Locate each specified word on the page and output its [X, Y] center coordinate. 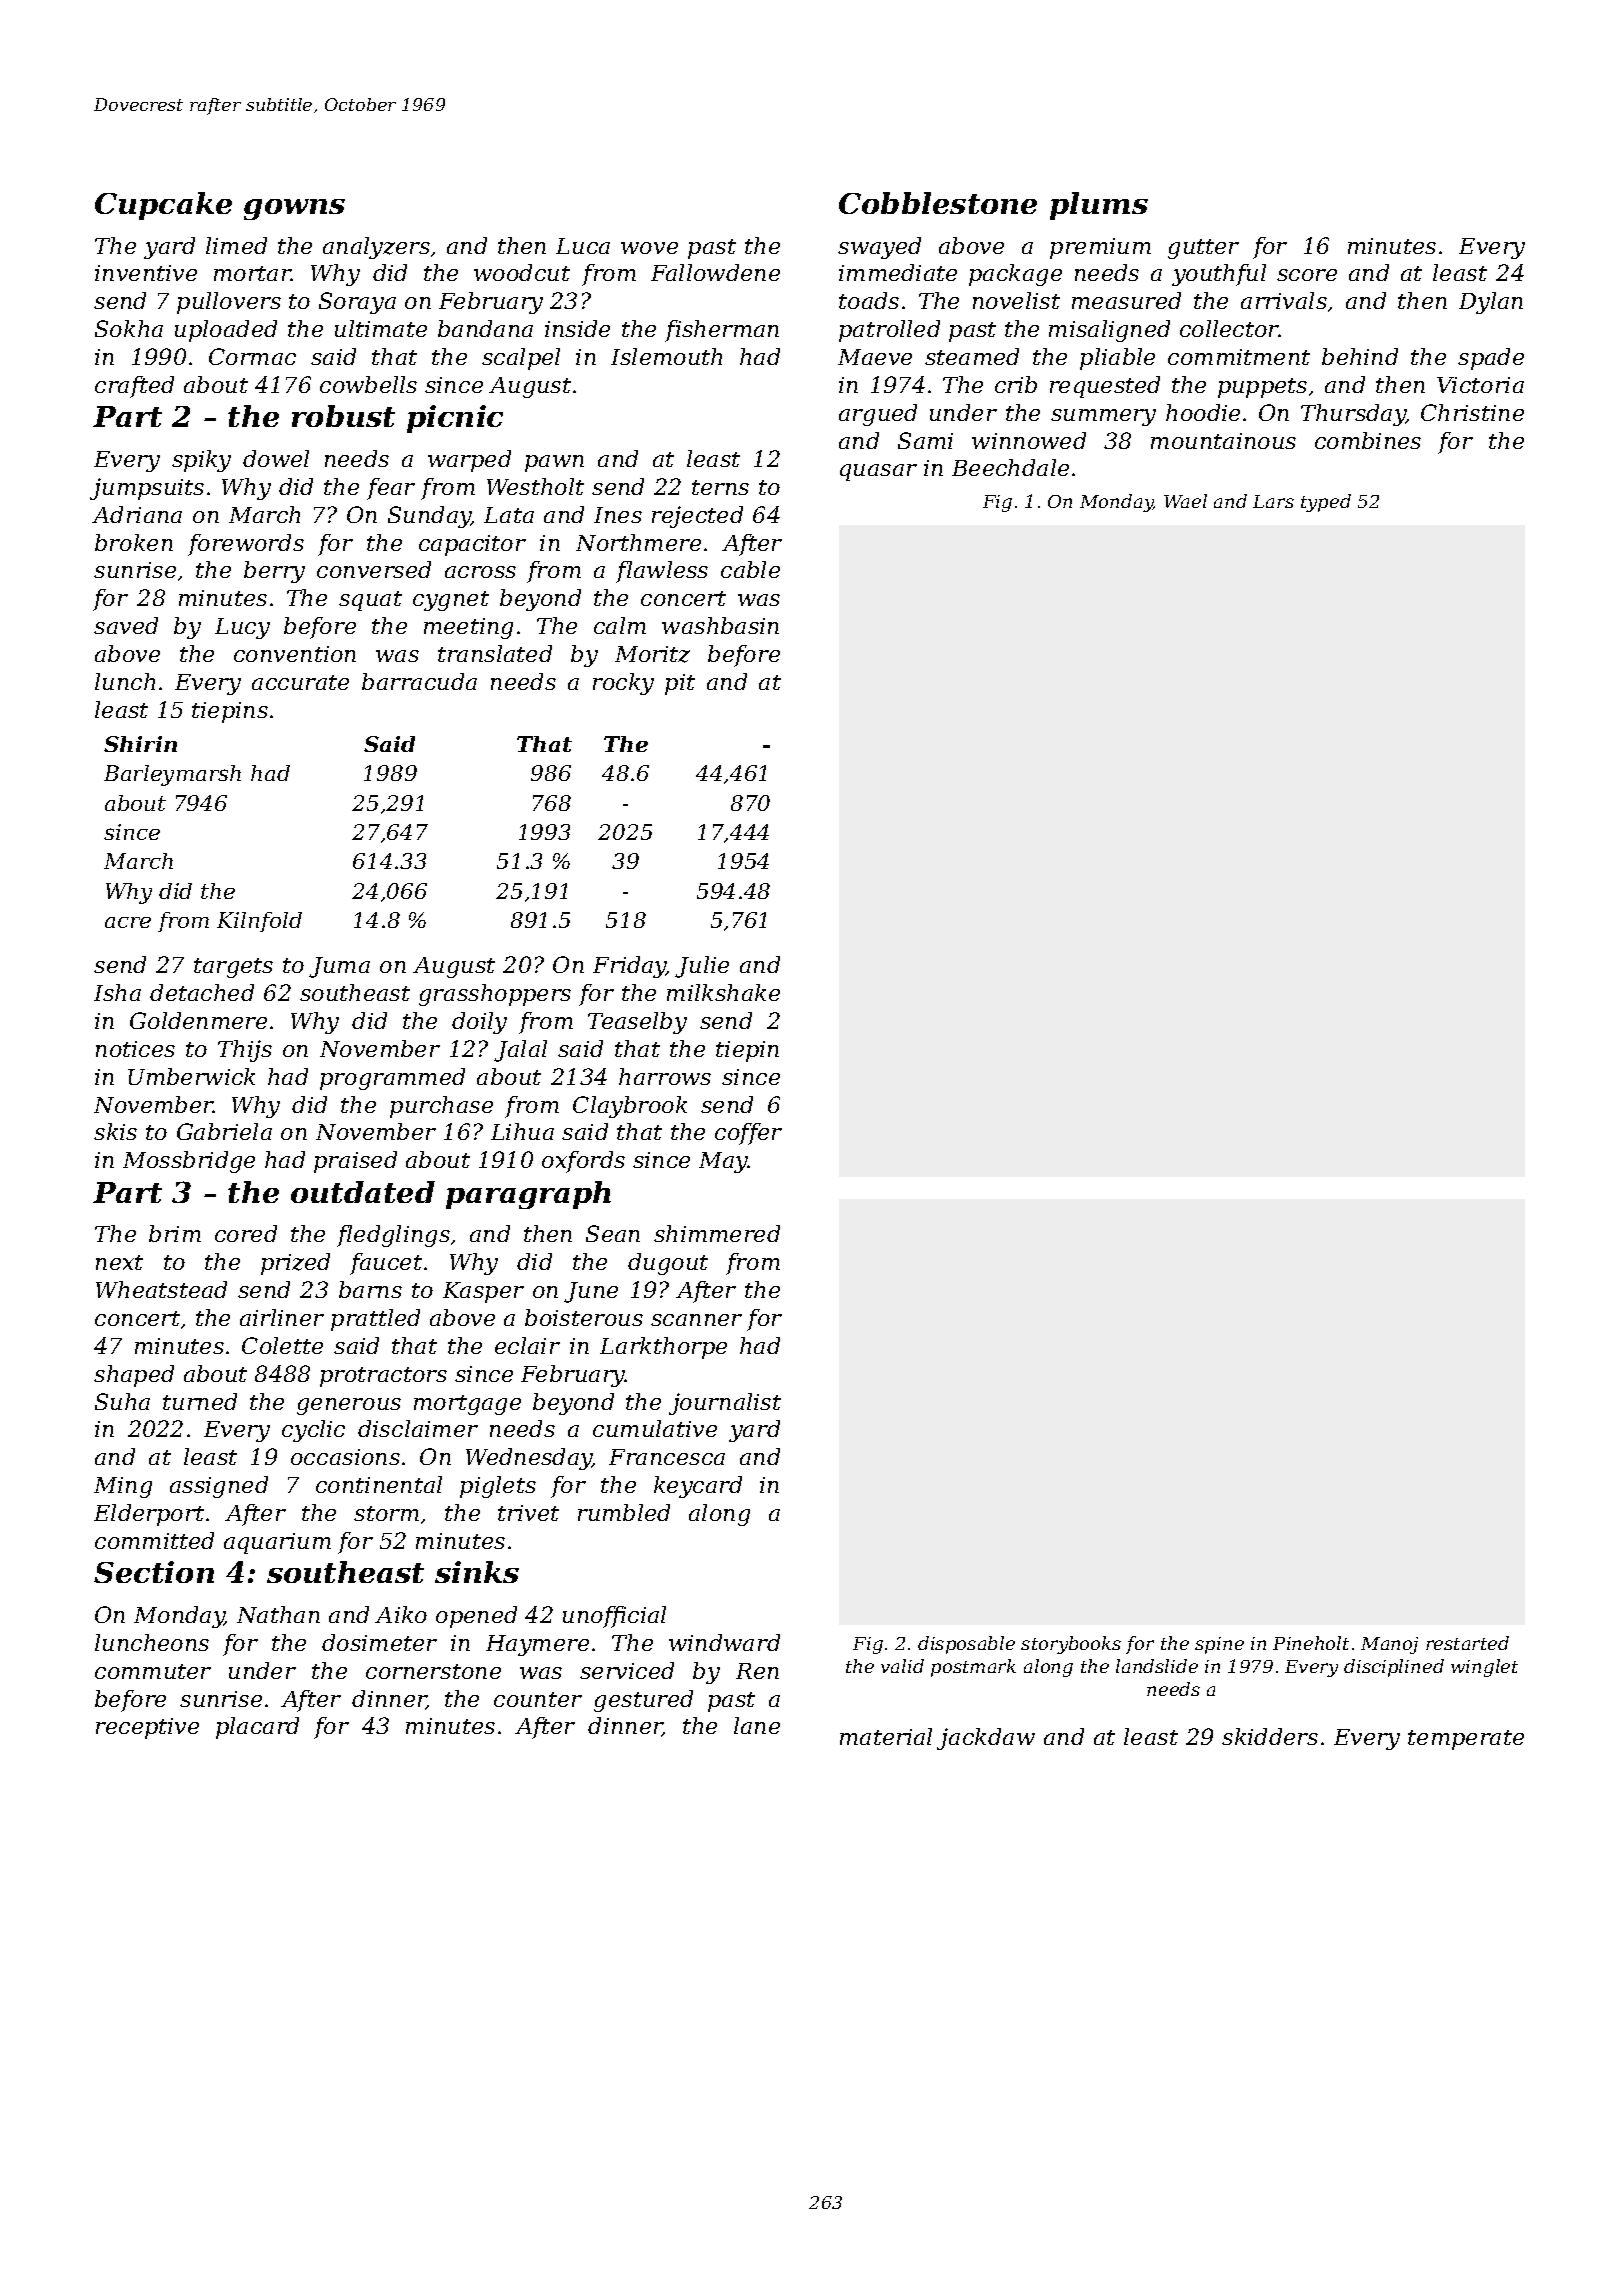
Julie [702, 967]
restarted [1467, 1643]
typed [1326, 503]
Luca [583, 246]
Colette [282, 1345]
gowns [294, 209]
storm [386, 1513]
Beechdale [1010, 467]
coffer [748, 1134]
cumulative [655, 1428]
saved [126, 625]
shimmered [717, 1233]
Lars [1273, 501]
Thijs [245, 1051]
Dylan [1491, 303]
